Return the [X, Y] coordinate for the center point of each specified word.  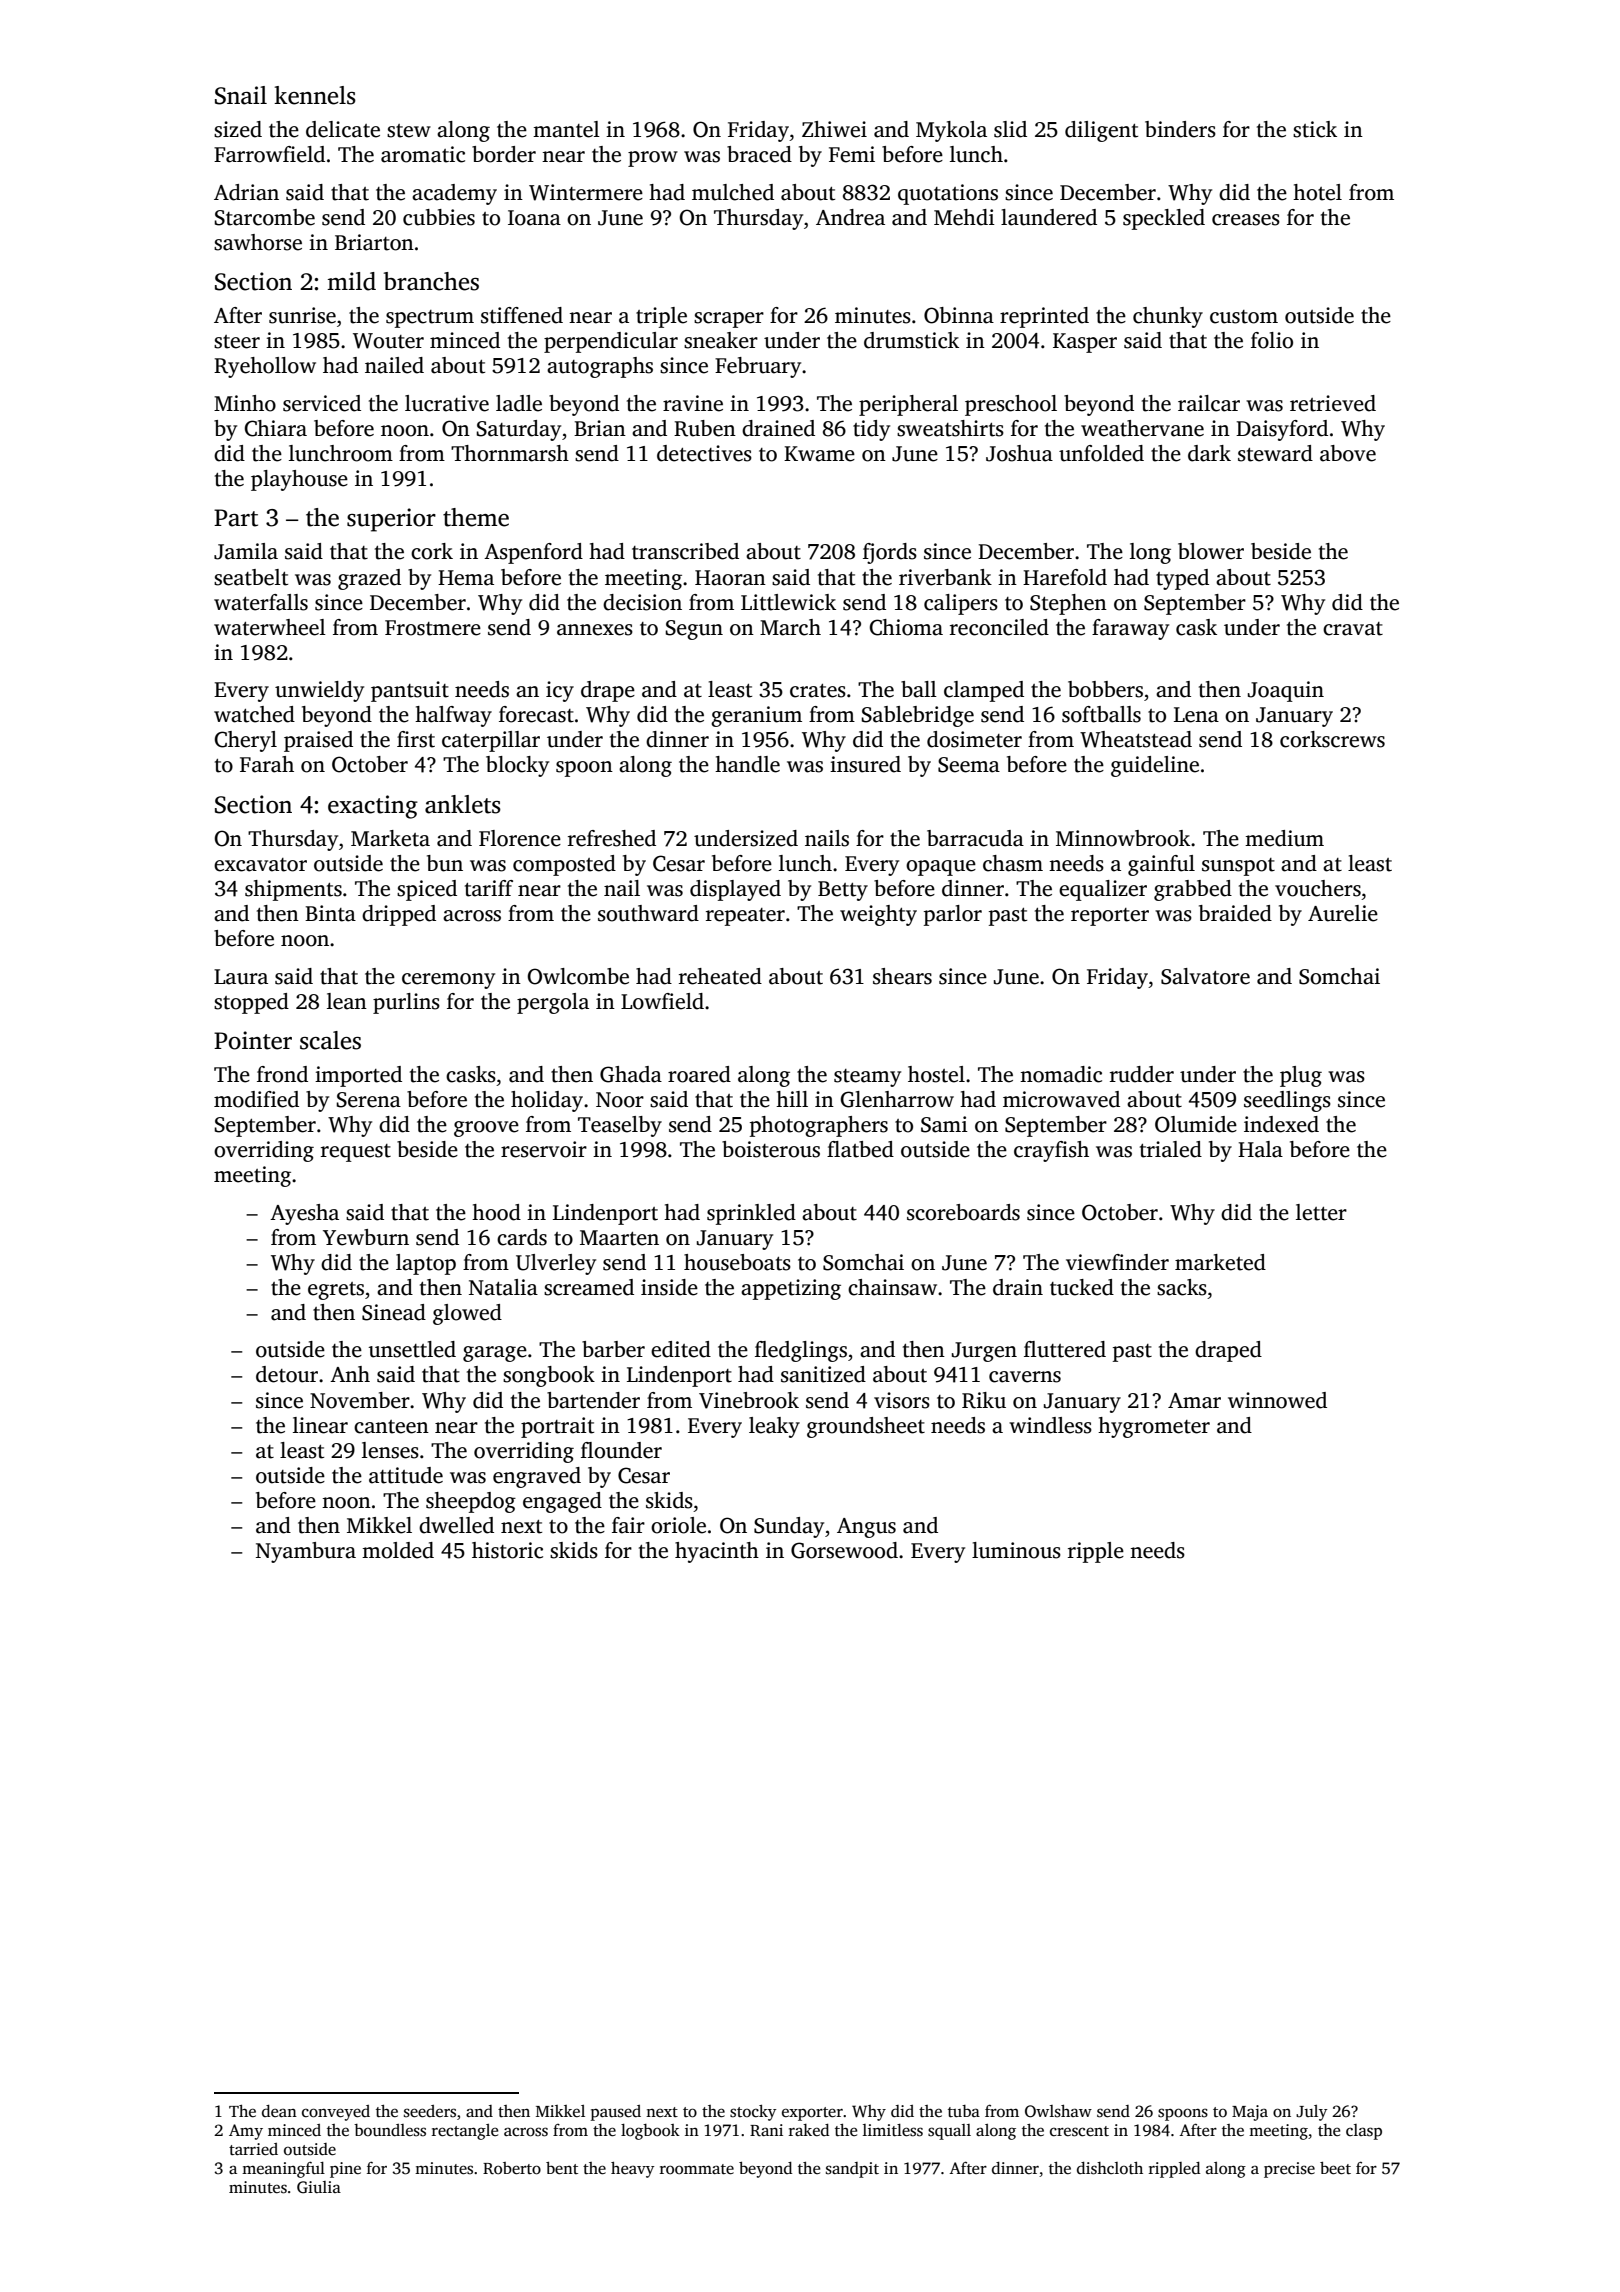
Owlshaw [1058, 2111]
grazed [369, 579]
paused [616, 2113]
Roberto [512, 2168]
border [504, 154]
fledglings [801, 1351]
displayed [735, 890]
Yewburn [366, 1237]
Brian [600, 428]
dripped [399, 915]
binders [1180, 129]
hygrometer [1154, 1427]
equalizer [1103, 890]
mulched [733, 192]
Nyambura [306, 1552]
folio [1272, 340]
